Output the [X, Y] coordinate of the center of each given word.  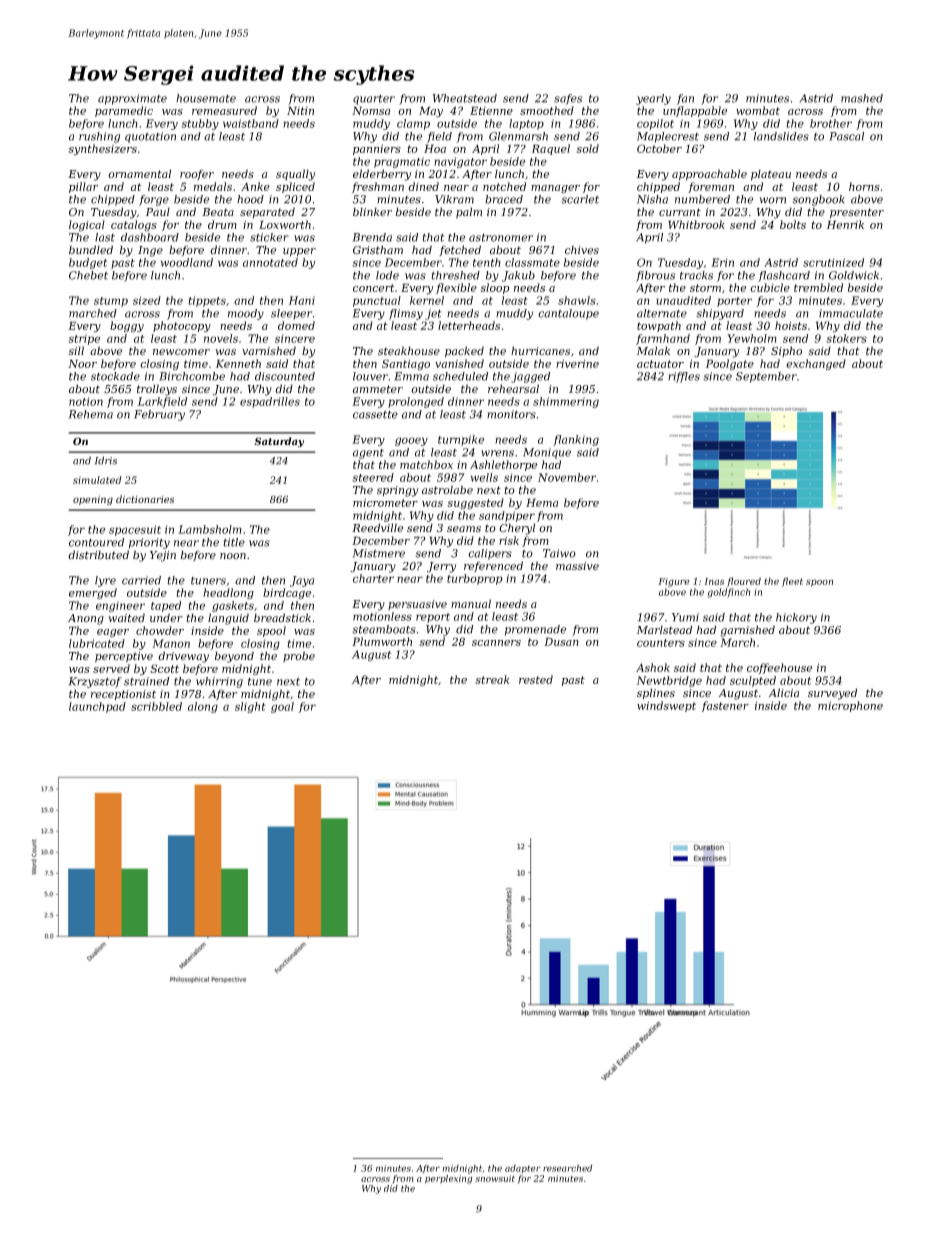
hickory [796, 618]
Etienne [491, 110]
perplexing [449, 1179]
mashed [862, 98]
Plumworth [382, 641]
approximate [132, 99]
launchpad [97, 707]
